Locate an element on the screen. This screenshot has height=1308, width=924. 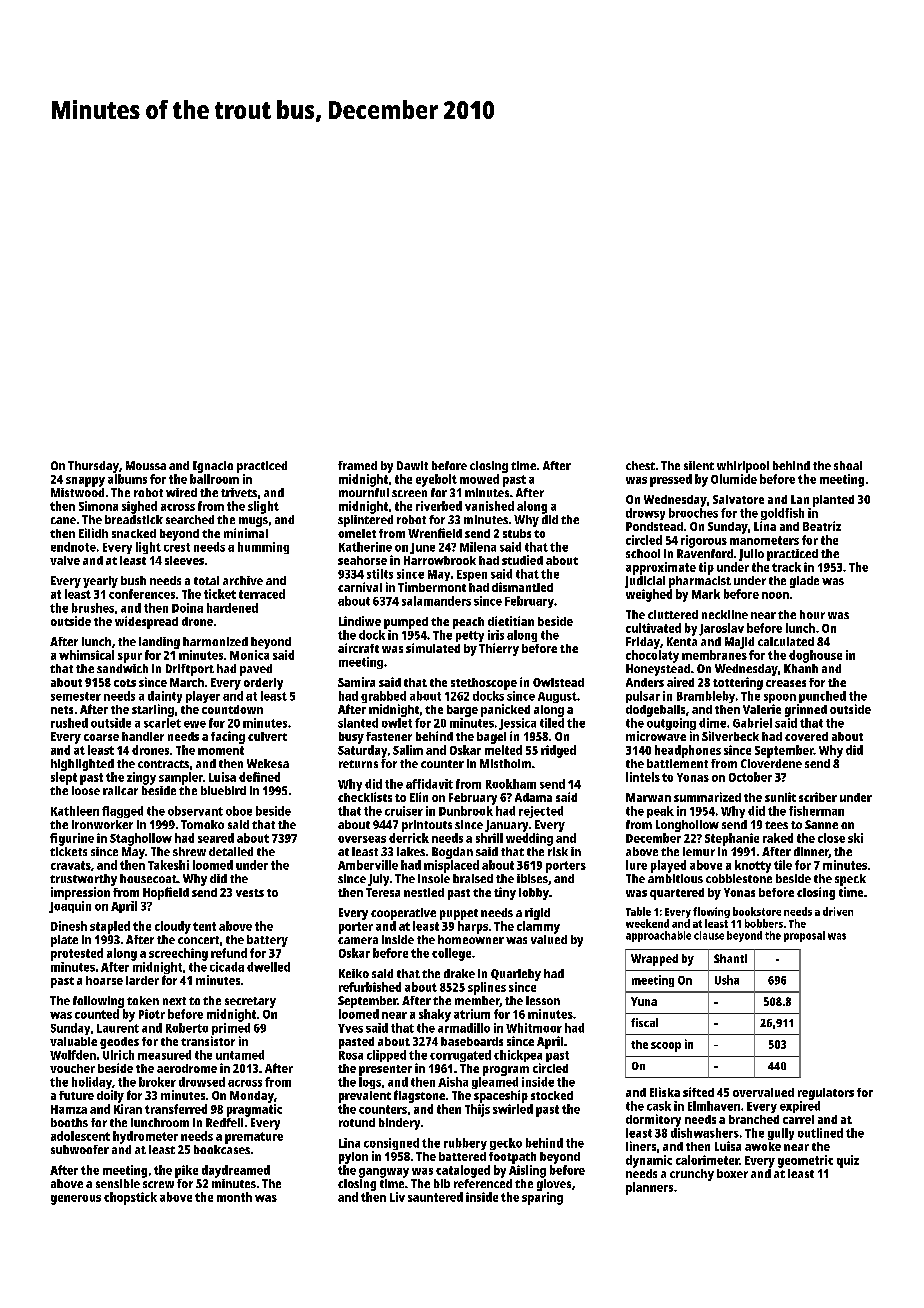
Whitmoor is located at coordinates (534, 1028).
